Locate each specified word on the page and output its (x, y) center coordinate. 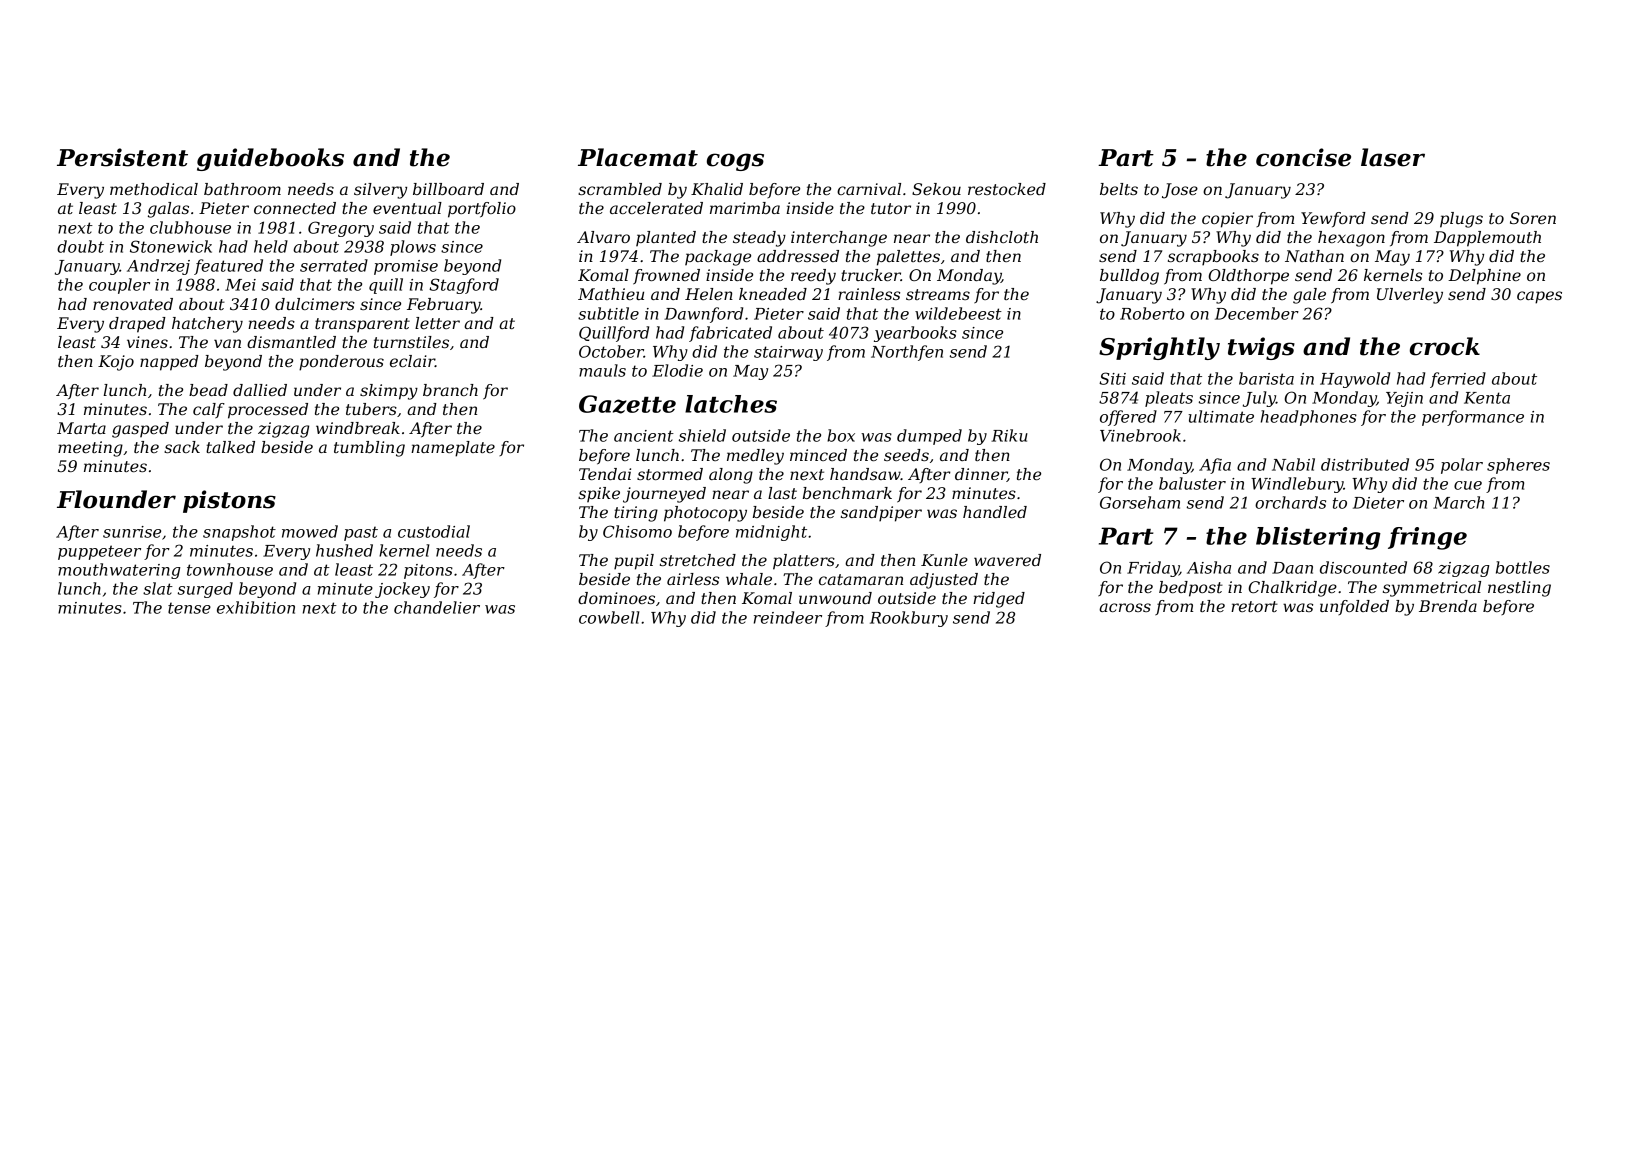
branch (450, 390)
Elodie (677, 370)
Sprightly (1159, 348)
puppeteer (99, 552)
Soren (1533, 218)
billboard (448, 189)
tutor (891, 208)
